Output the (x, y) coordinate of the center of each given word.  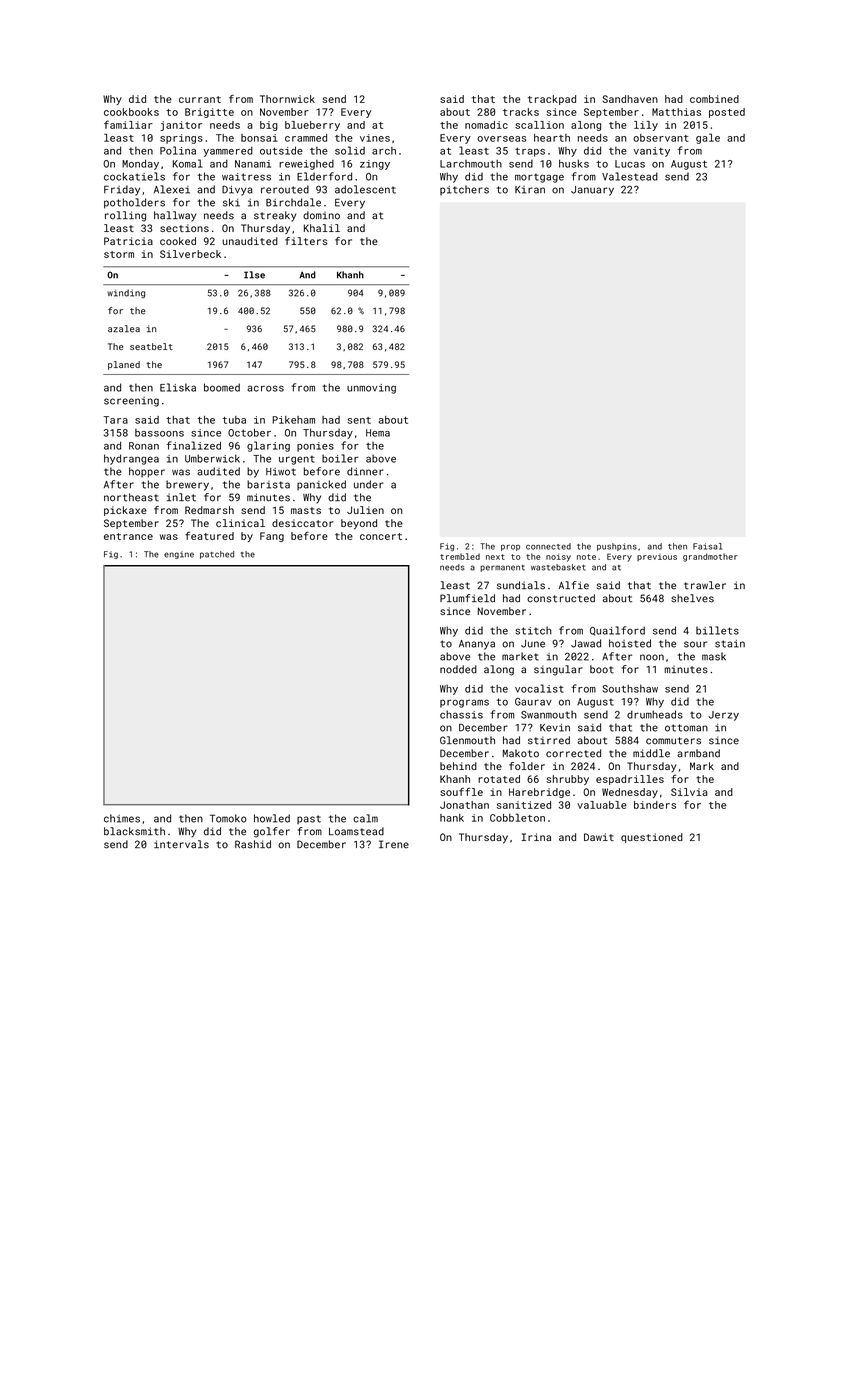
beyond (359, 524)
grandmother (710, 557)
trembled (460, 556)
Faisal (707, 546)
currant (200, 99)
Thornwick (287, 99)
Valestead (630, 176)
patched (217, 555)
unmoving (371, 389)
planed (124, 365)
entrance (128, 536)
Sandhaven (630, 99)
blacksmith (134, 831)
